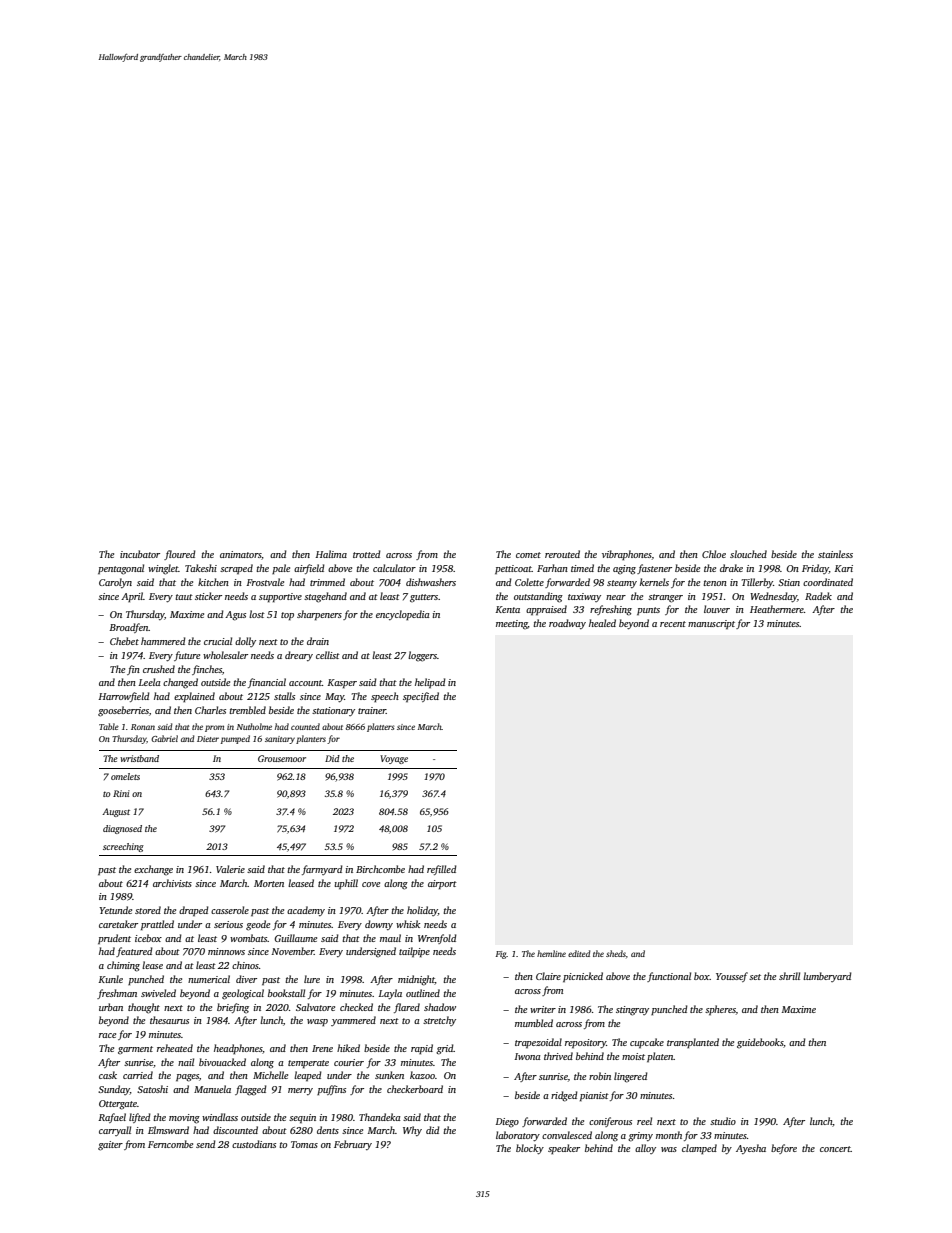  Describe the element at coordinates (789, 976) in the screenshot. I see `shrill` at that location.
